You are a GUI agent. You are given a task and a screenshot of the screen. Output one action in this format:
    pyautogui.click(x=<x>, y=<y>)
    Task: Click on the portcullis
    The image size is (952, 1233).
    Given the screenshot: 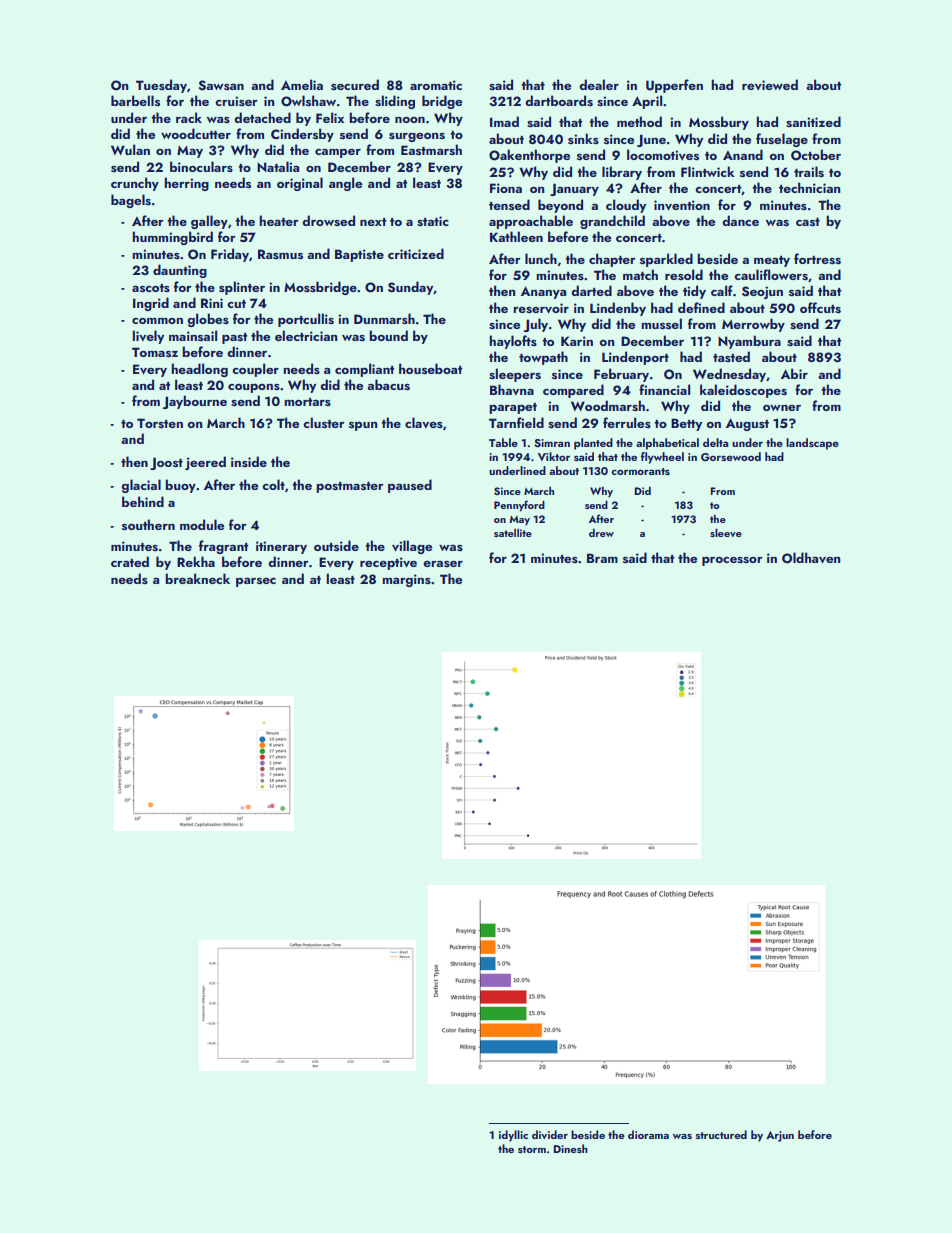 What is the action you would take?
    pyautogui.click(x=306, y=320)
